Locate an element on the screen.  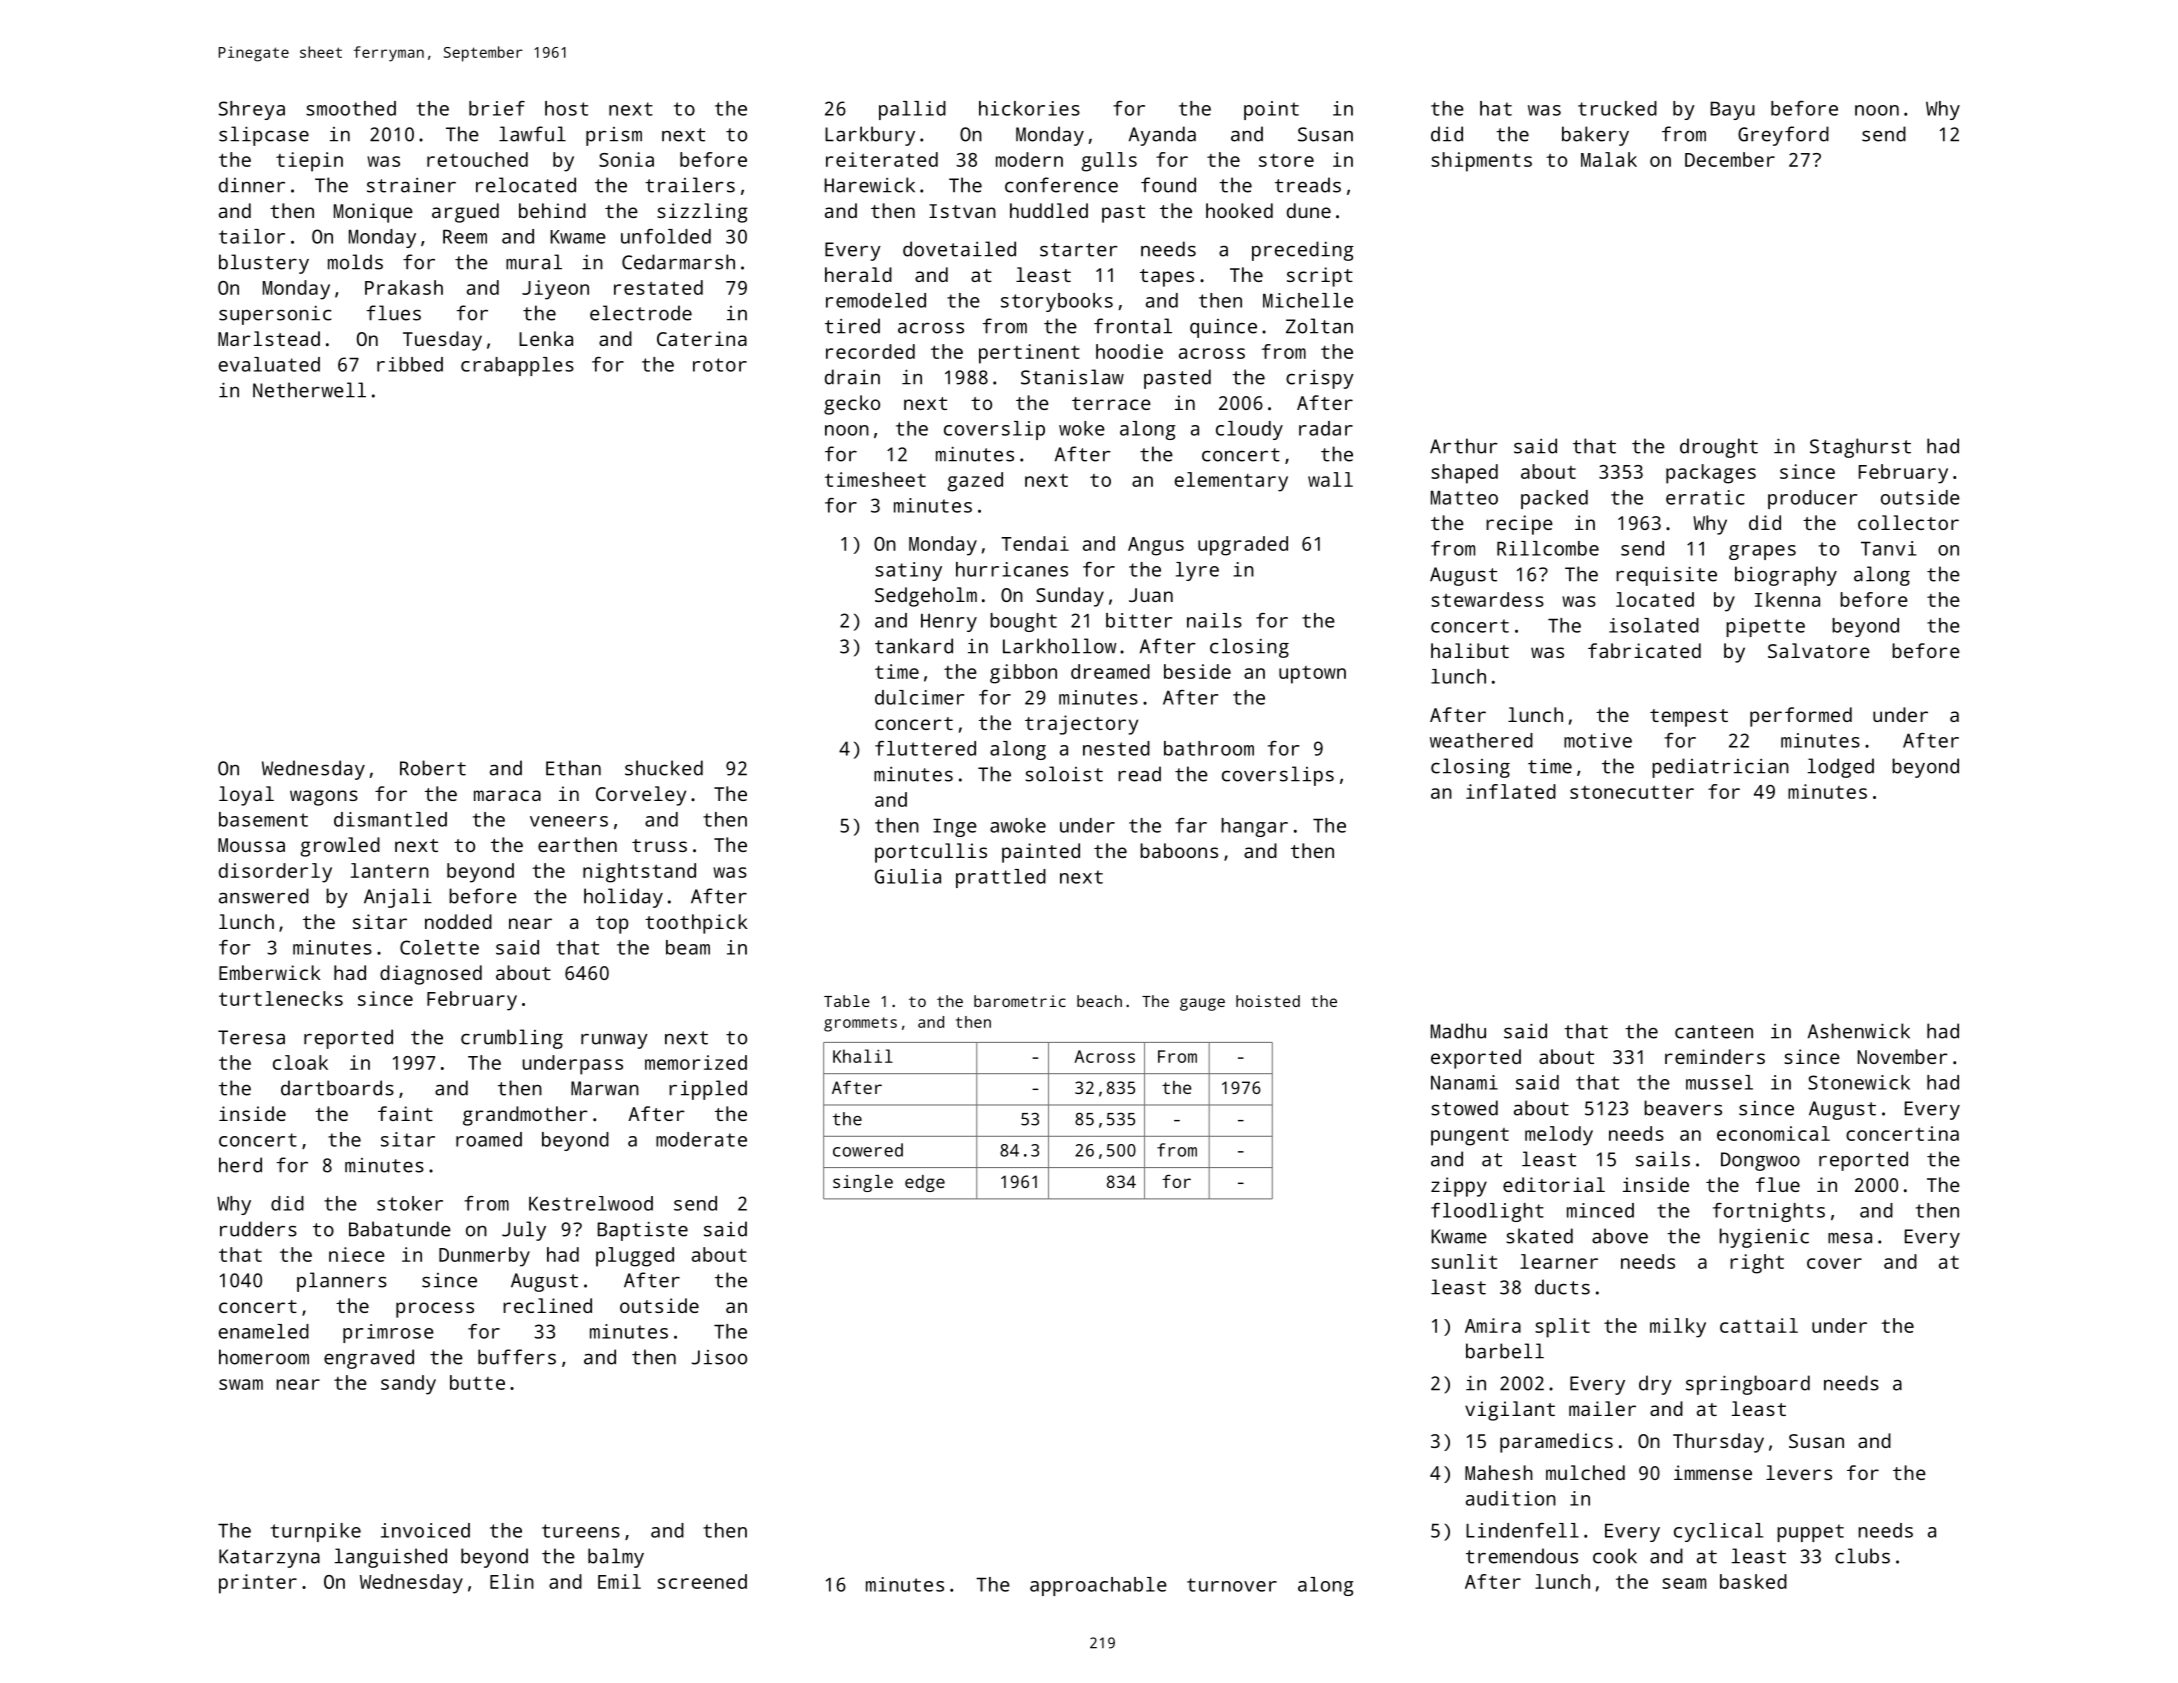
lodged is located at coordinates (1841, 768).
